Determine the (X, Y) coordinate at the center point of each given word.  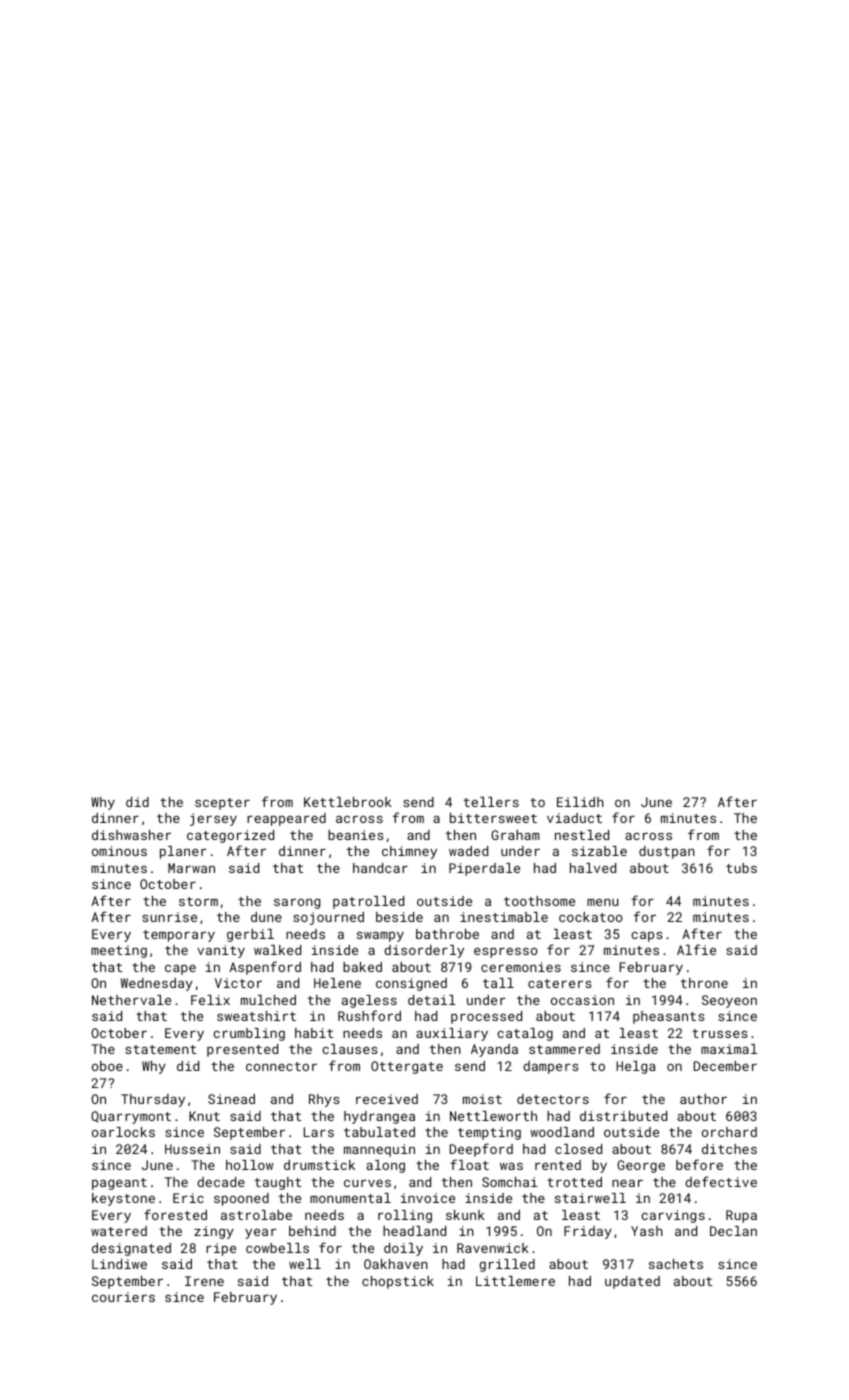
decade (221, 1182)
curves (367, 1183)
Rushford (369, 1015)
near (627, 1183)
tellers (491, 802)
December (725, 1066)
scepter (222, 804)
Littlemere (515, 1281)
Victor (238, 983)
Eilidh (580, 802)
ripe (221, 1249)
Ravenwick (493, 1248)
